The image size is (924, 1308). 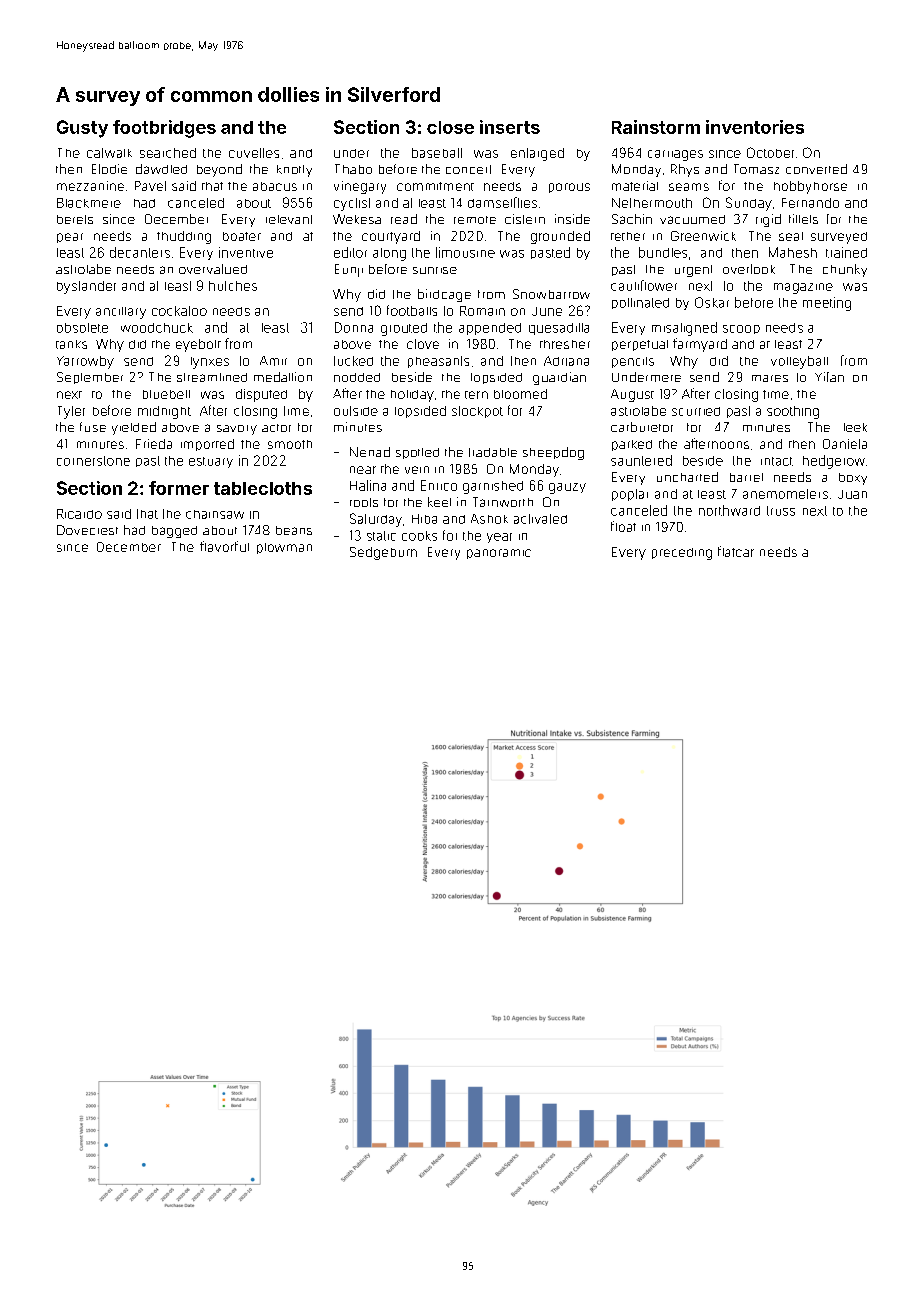 What do you see at coordinates (82, 129) in the page?
I see `Gusty` at bounding box center [82, 129].
